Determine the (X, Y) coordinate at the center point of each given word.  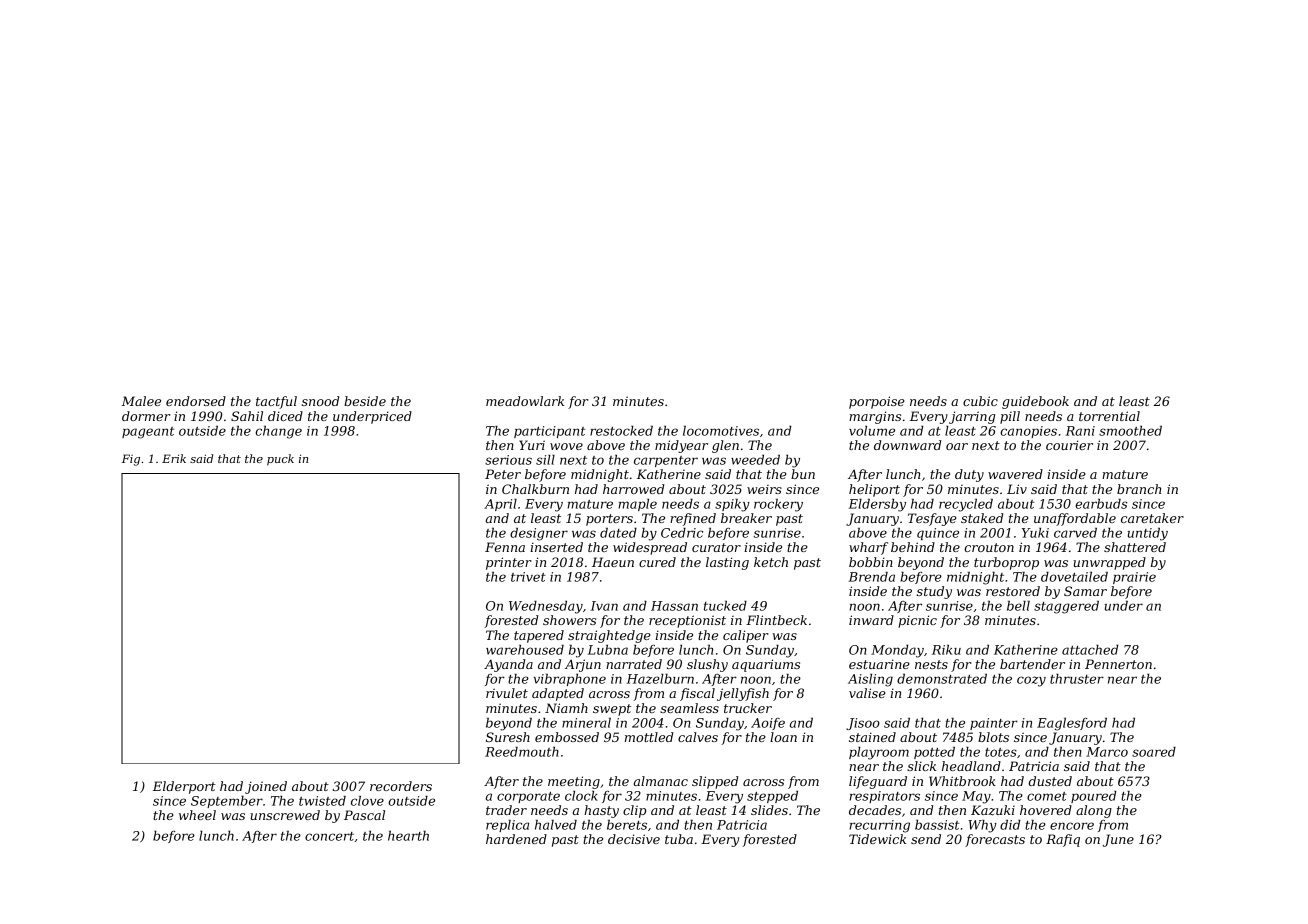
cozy (1031, 681)
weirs (764, 489)
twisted (322, 801)
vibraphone (569, 680)
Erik (174, 458)
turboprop (1006, 563)
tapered (539, 636)
